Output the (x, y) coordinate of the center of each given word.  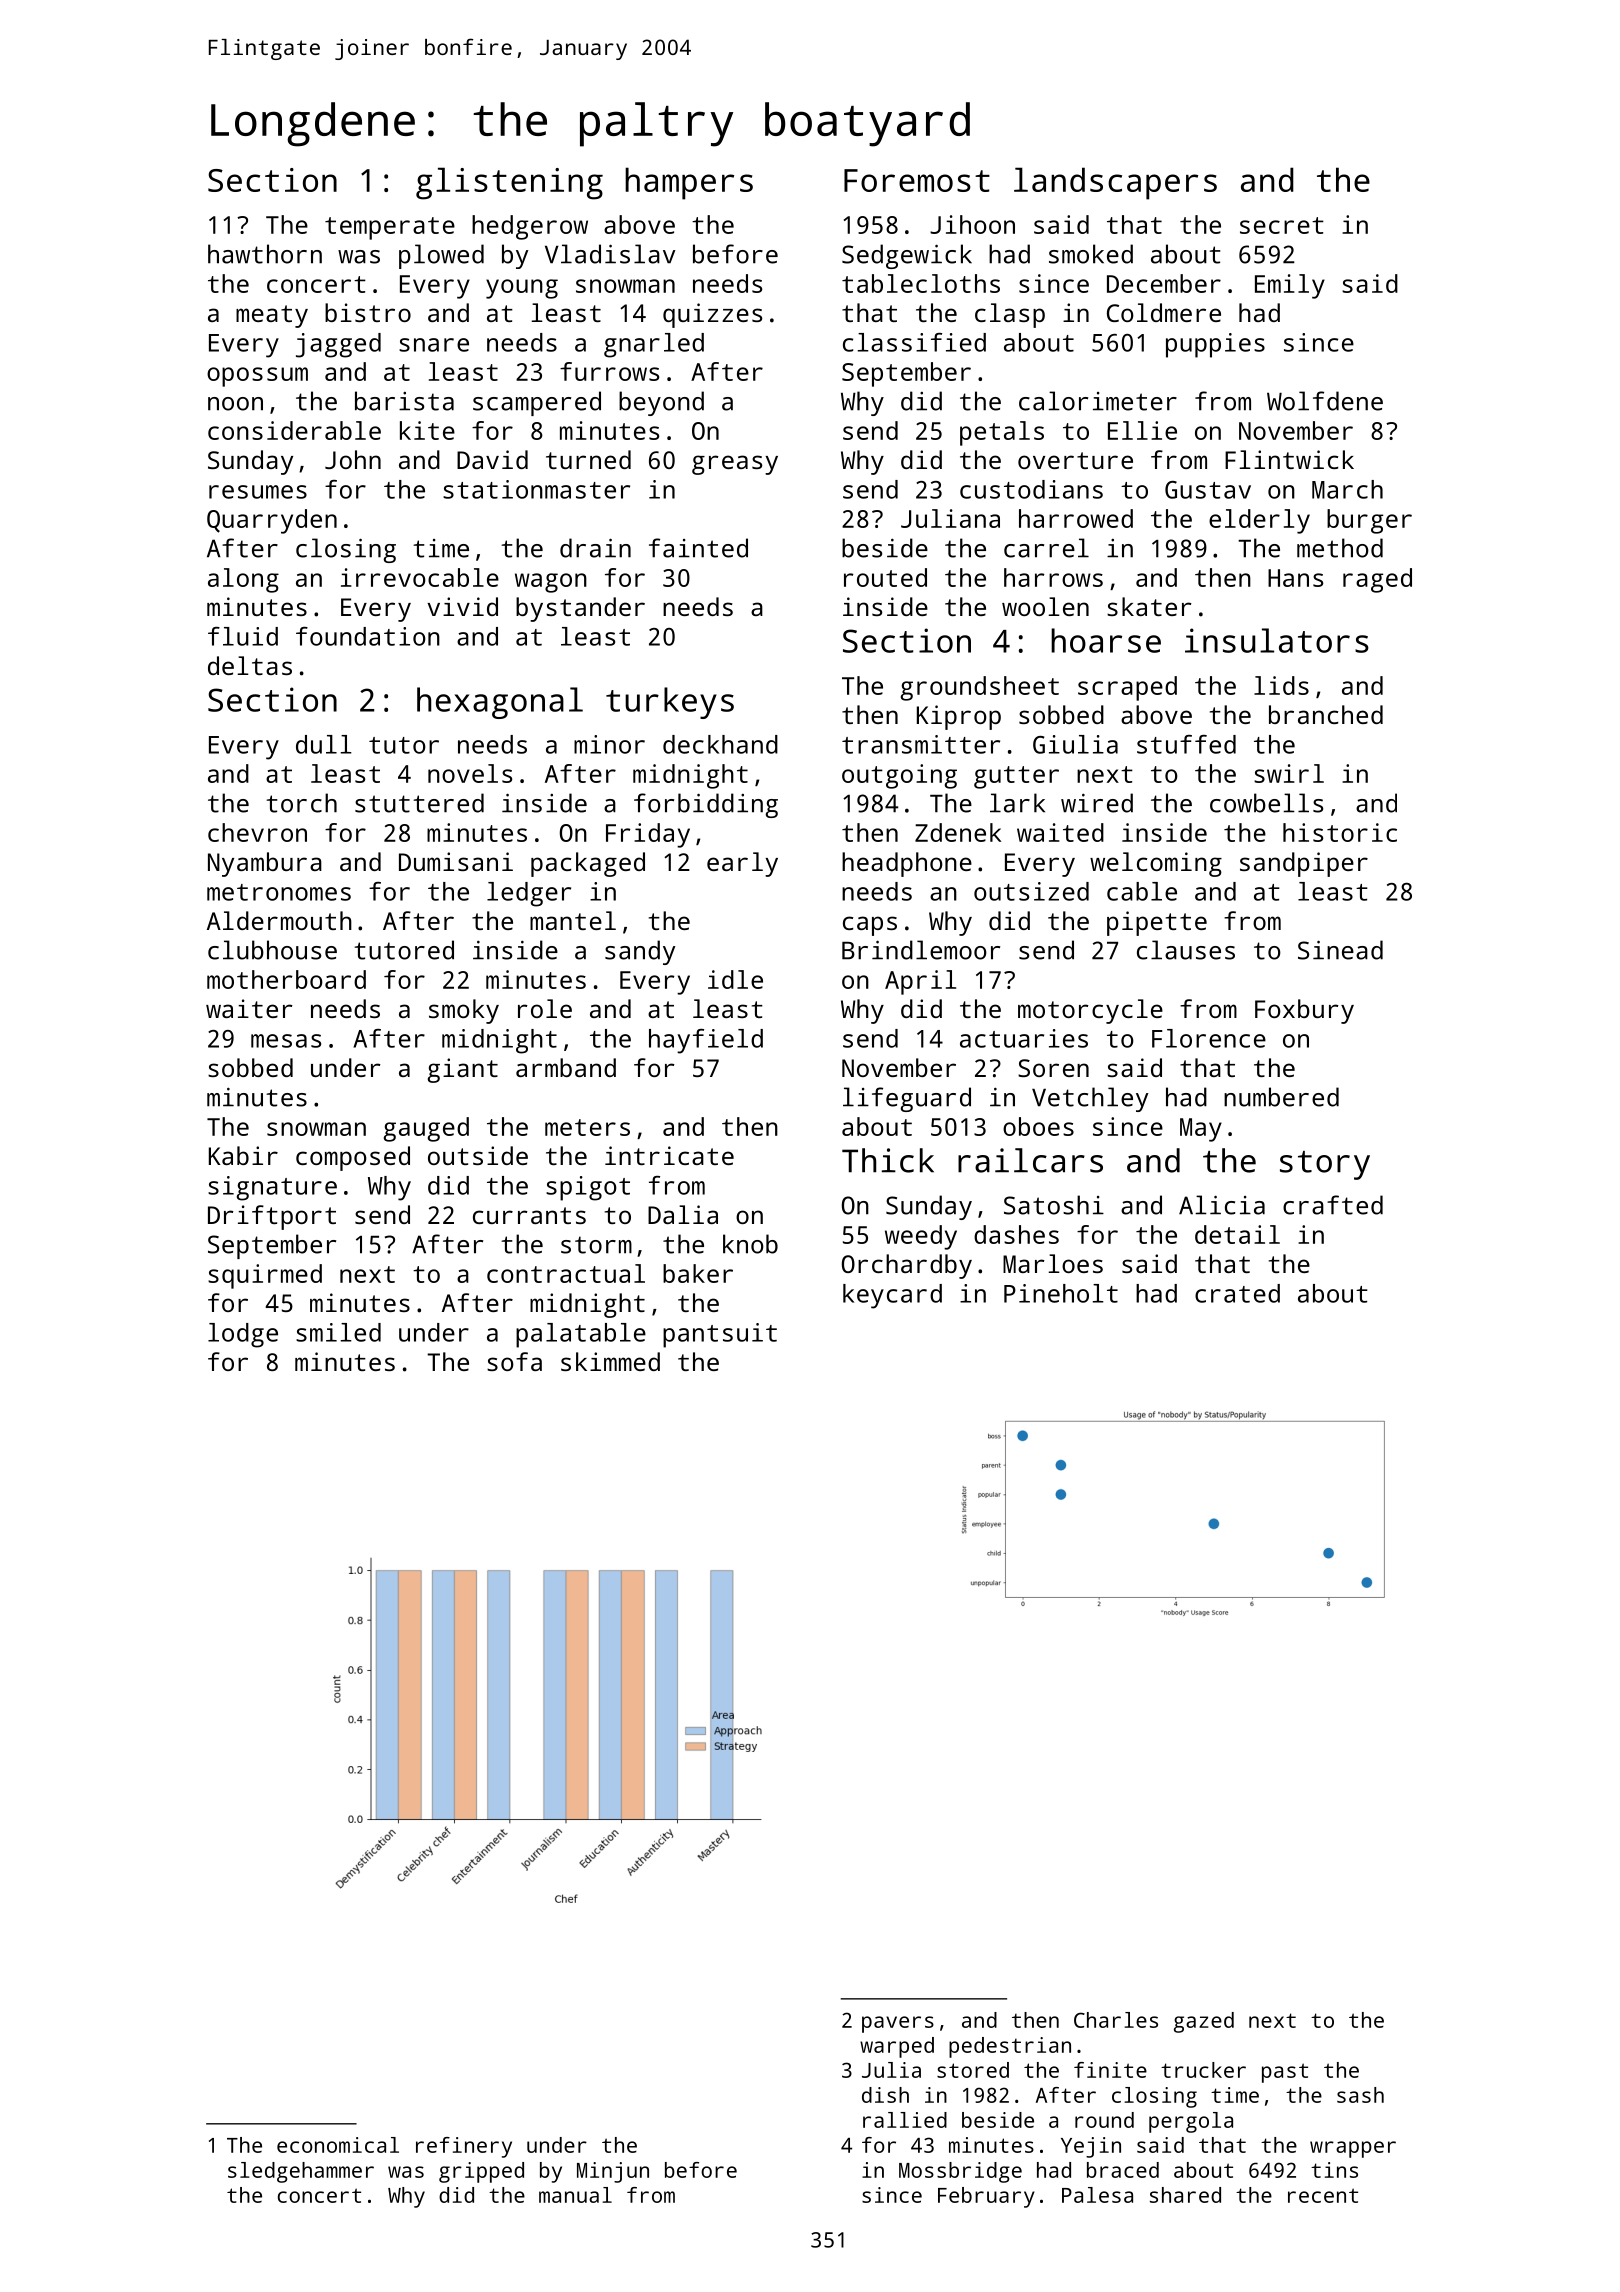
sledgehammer (301, 2172)
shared (1185, 2195)
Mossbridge (960, 2172)
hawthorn (265, 254)
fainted (698, 548)
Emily (1290, 286)
